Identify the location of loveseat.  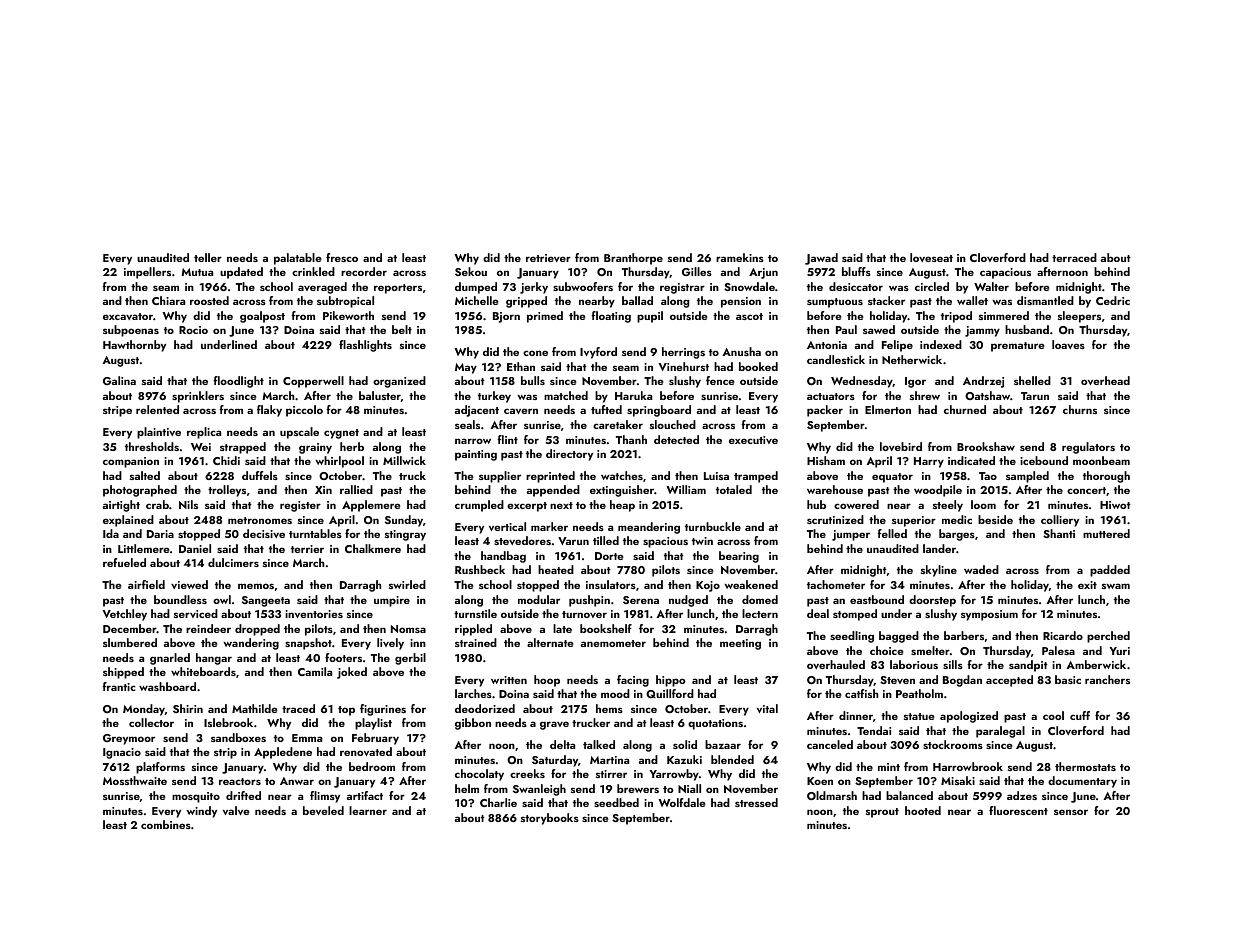
(931, 257).
